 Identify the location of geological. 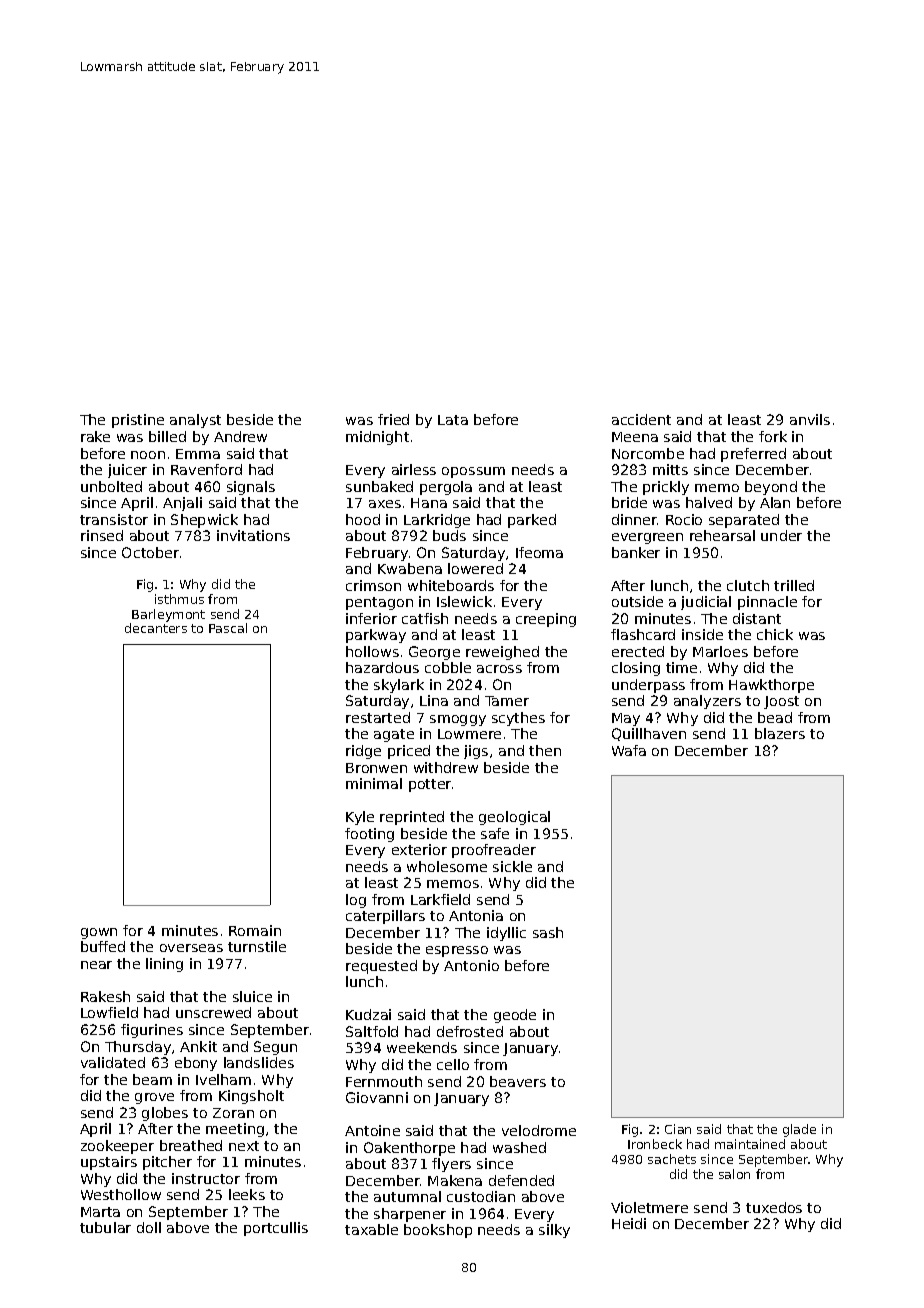
(514, 818).
